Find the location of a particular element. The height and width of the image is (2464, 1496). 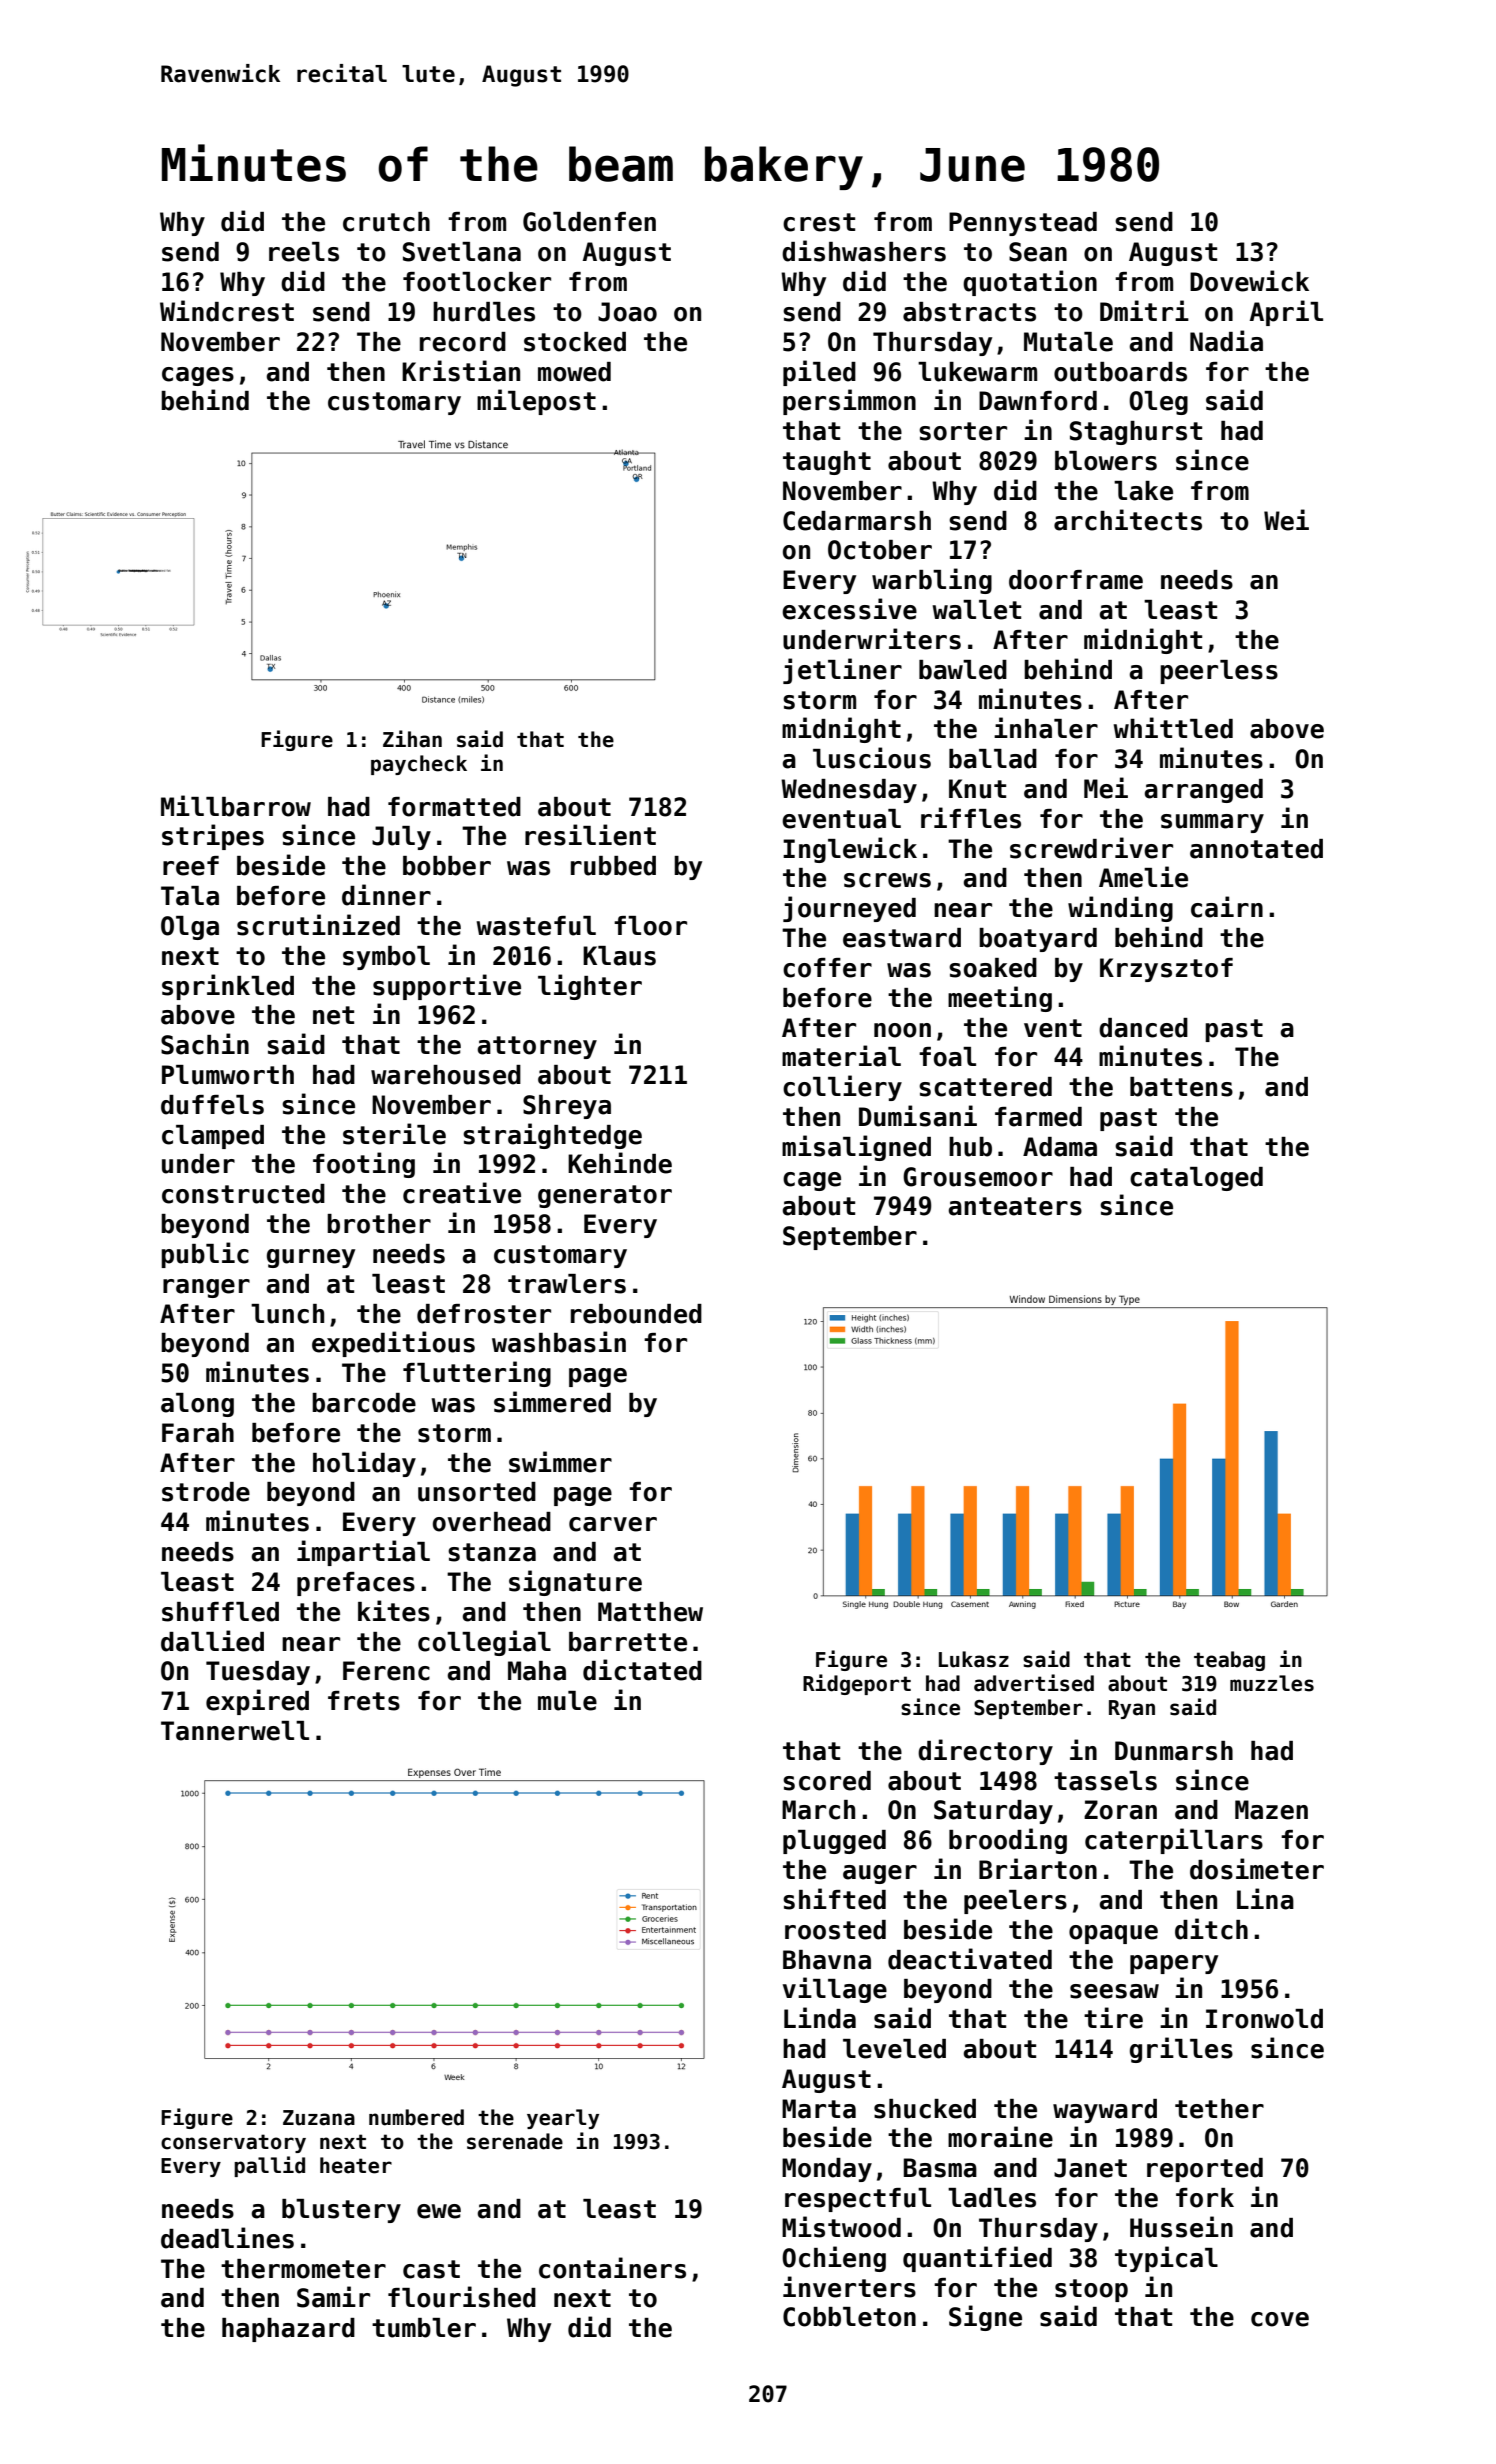

Kristian is located at coordinates (461, 371).
